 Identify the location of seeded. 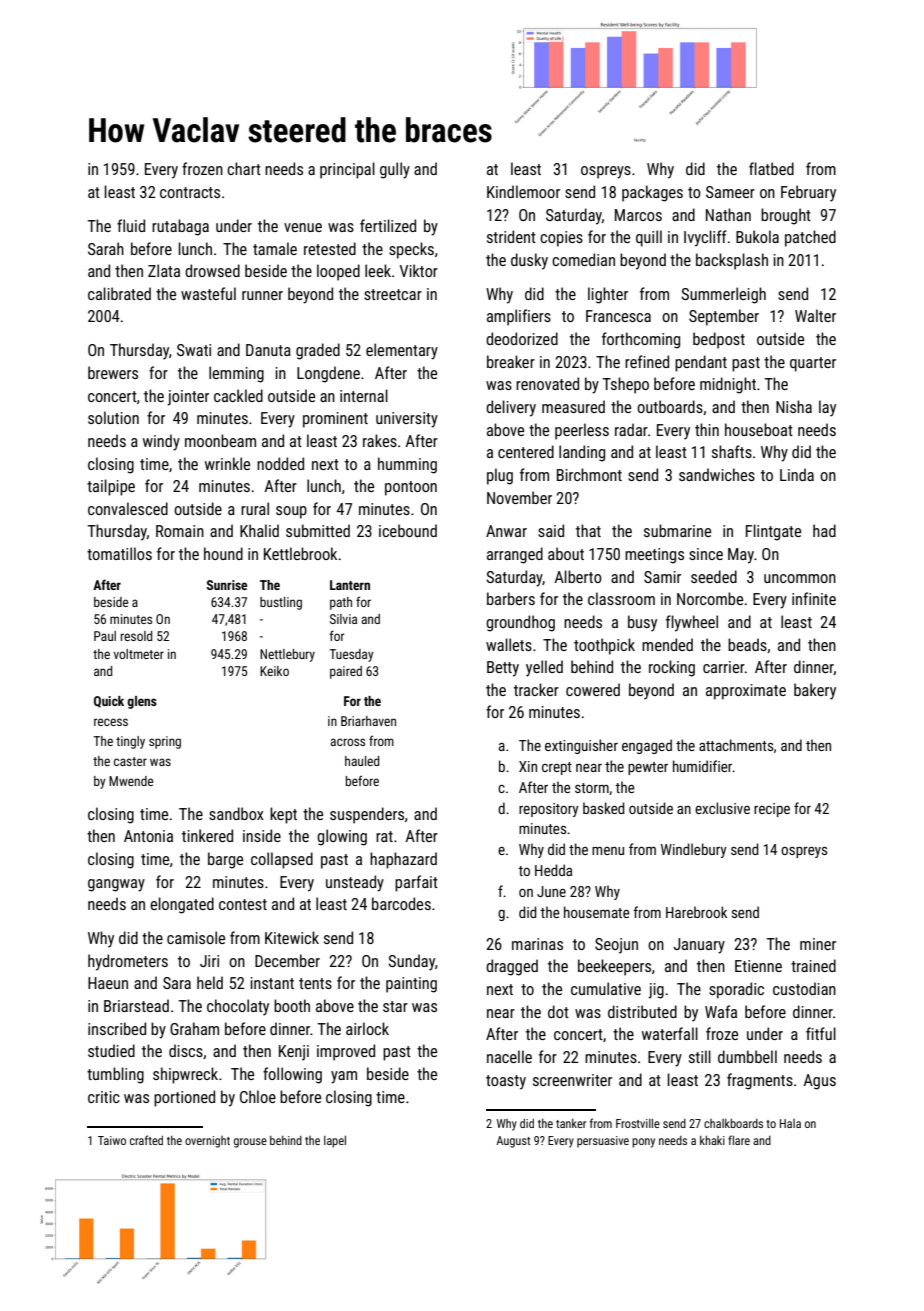
(714, 576).
